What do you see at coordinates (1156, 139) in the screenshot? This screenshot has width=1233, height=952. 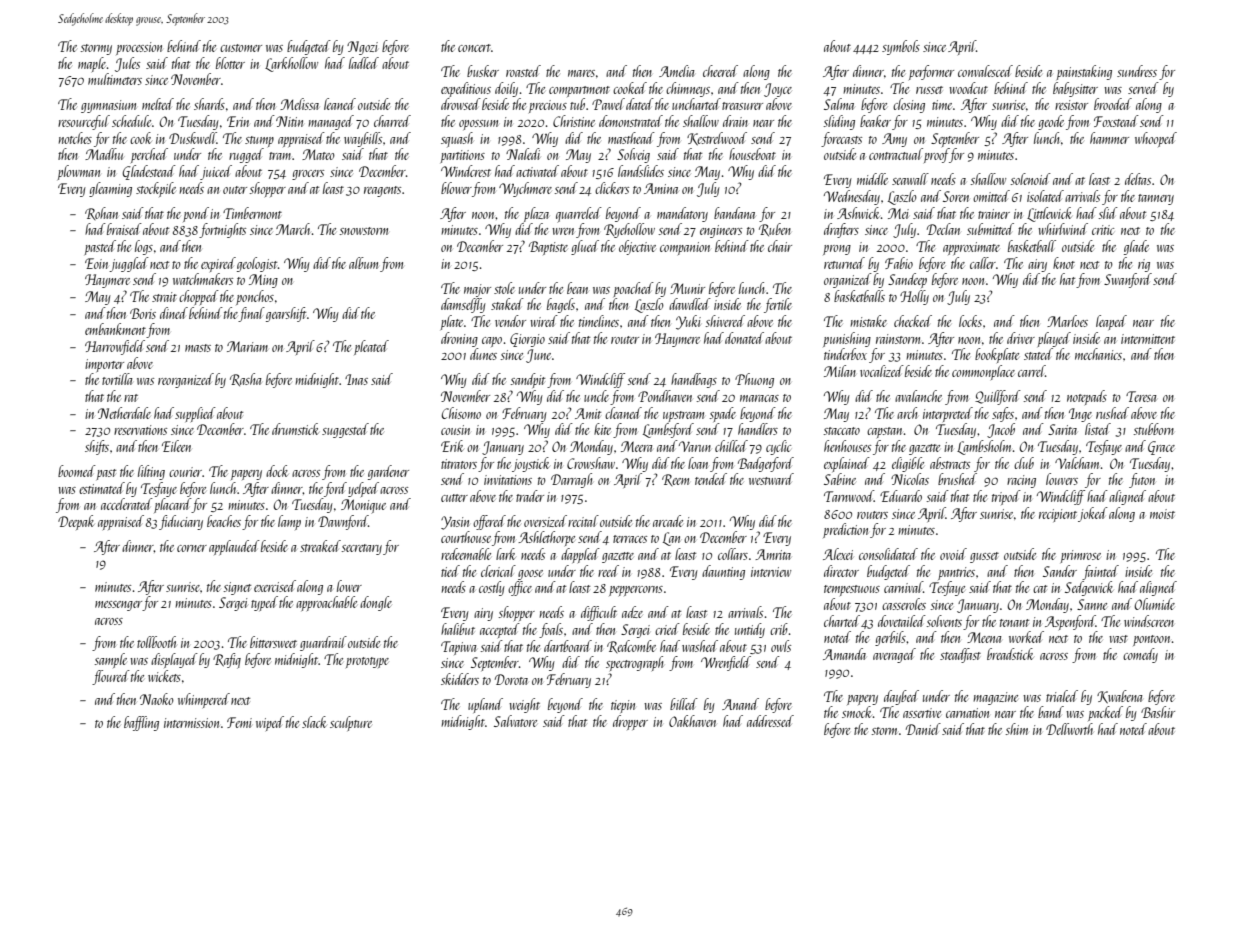 I see `whooped` at bounding box center [1156, 139].
